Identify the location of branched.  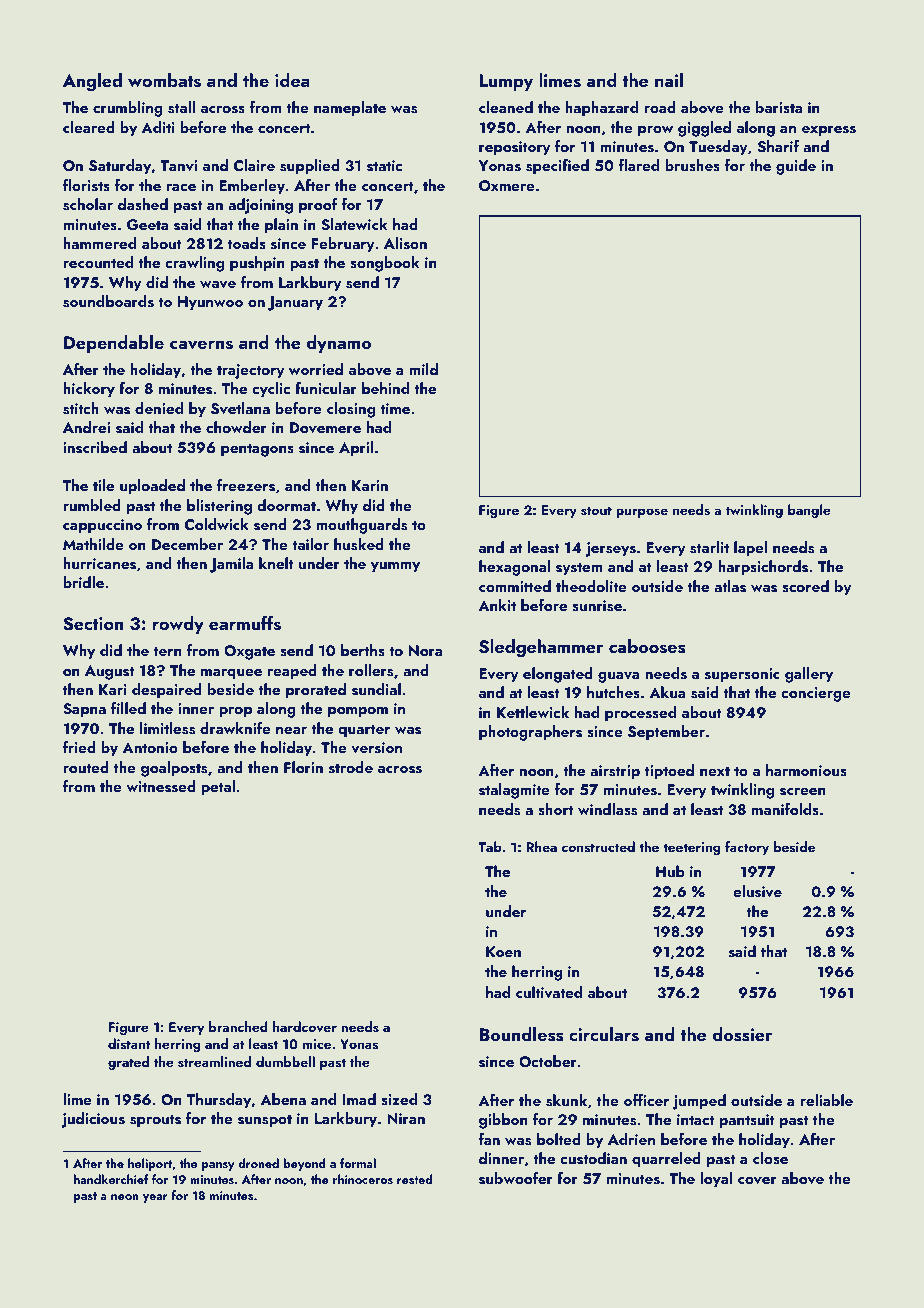
(238, 1026).
